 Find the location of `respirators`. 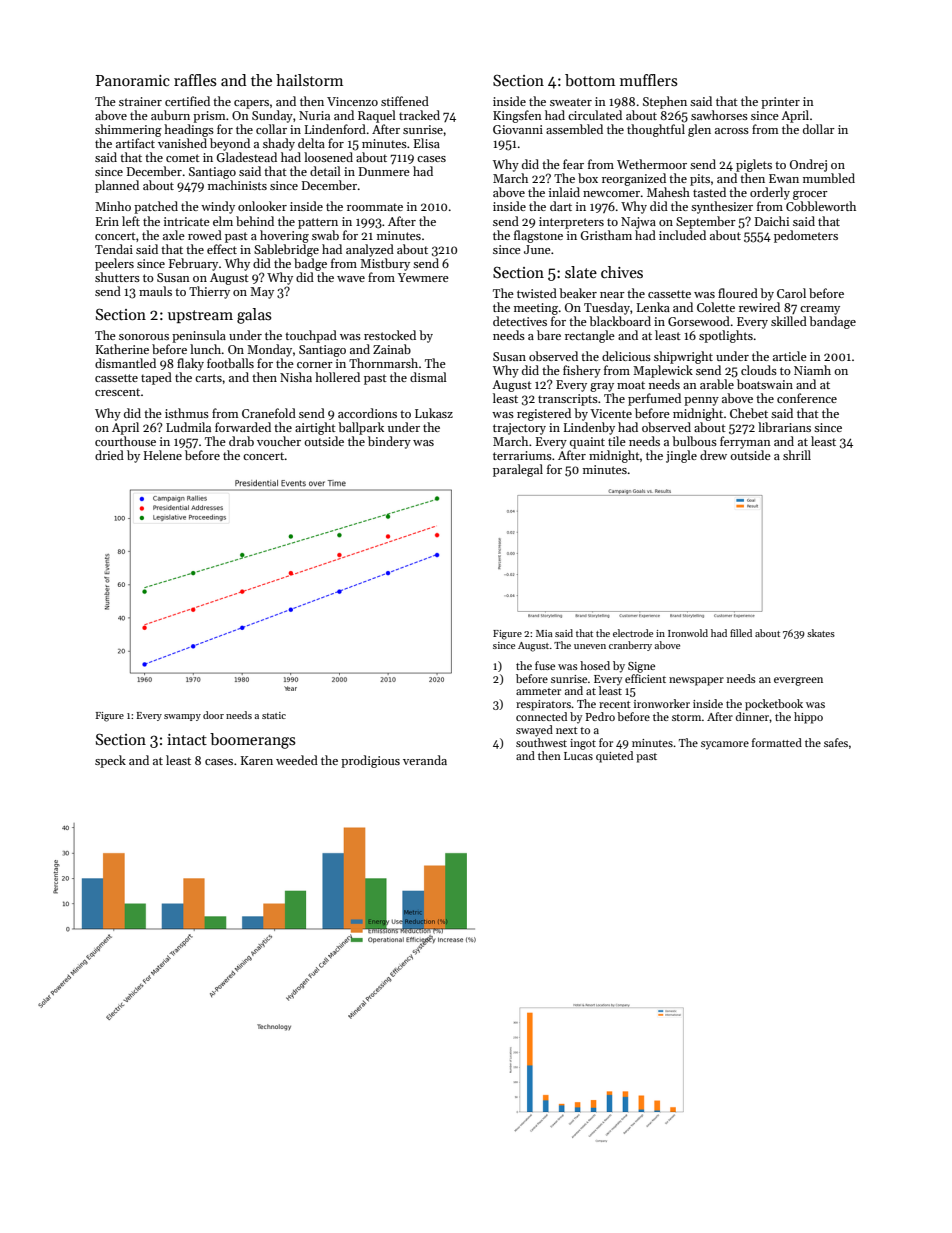

respirators is located at coordinates (543, 705).
